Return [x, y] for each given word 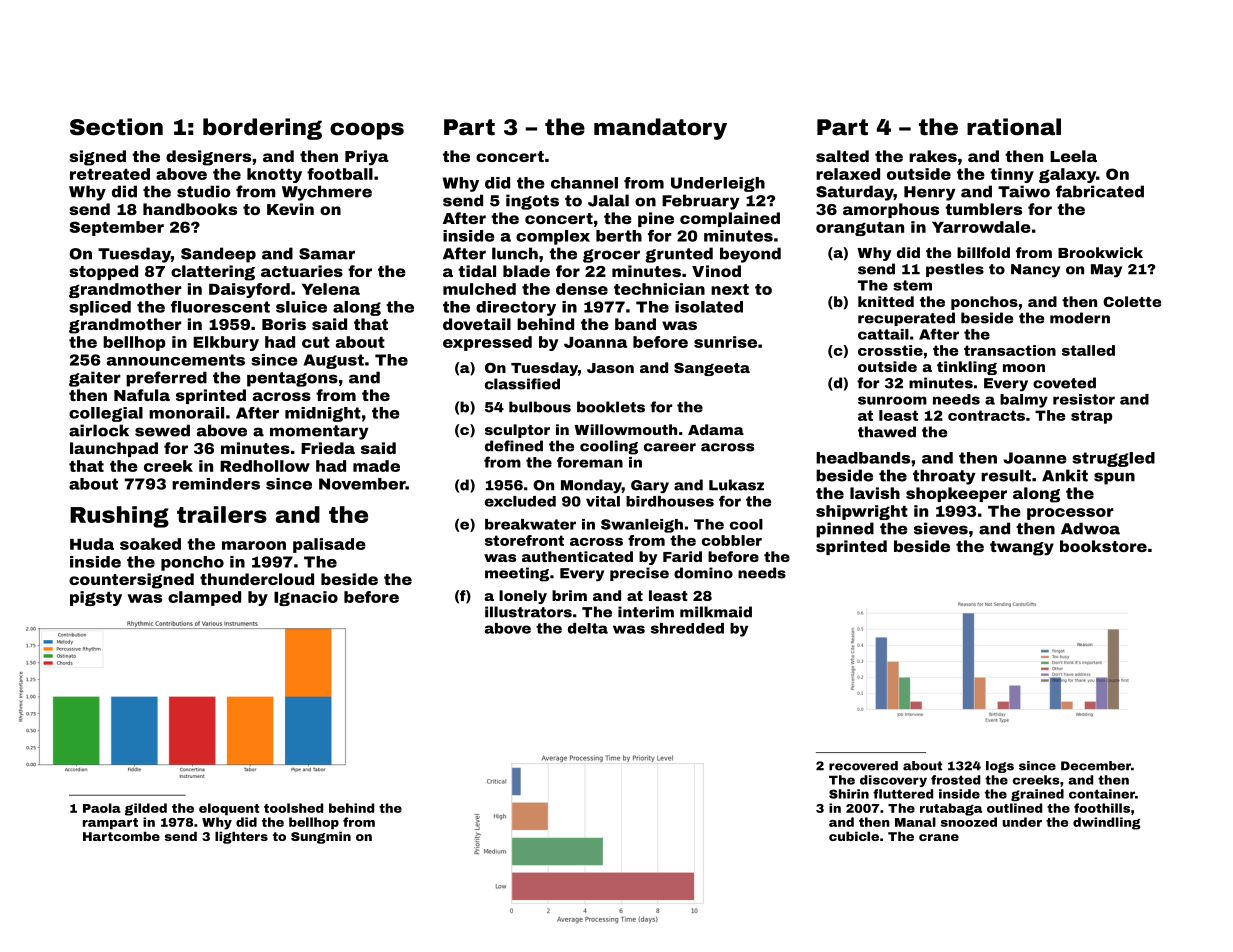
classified [522, 384]
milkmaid [716, 612]
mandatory [660, 129]
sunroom [892, 400]
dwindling [1107, 823]
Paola [102, 808]
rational [1014, 127]
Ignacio [306, 598]
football [340, 174]
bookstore [1103, 546]
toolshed [293, 808]
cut [316, 342]
